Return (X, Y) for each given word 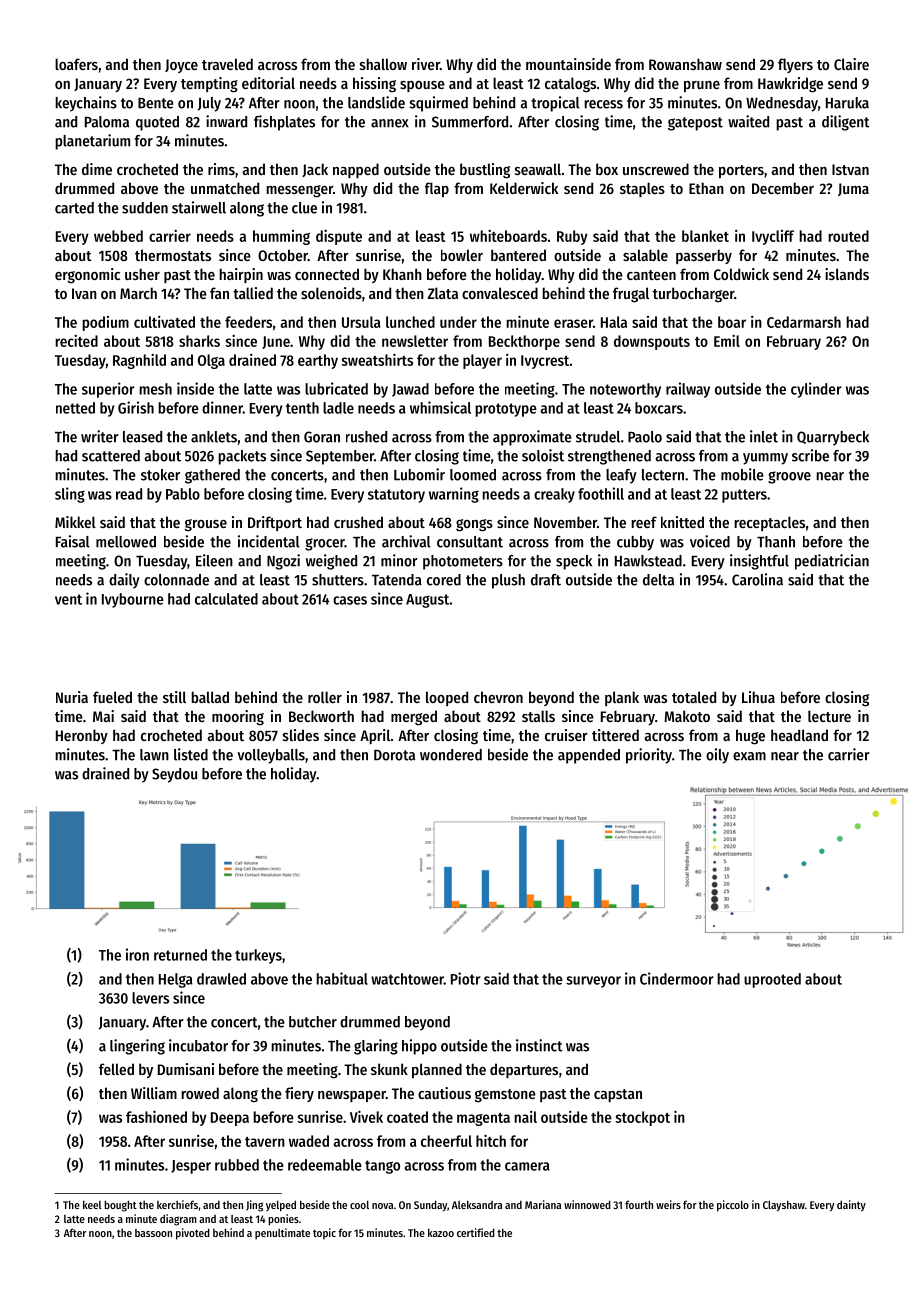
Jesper (191, 1167)
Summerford (470, 122)
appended (589, 756)
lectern (663, 475)
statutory (396, 496)
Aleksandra (477, 1204)
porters (741, 171)
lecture (829, 716)
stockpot (642, 1118)
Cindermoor (676, 978)
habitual (342, 978)
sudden (145, 208)
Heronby (82, 736)
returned (180, 955)
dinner (222, 407)
